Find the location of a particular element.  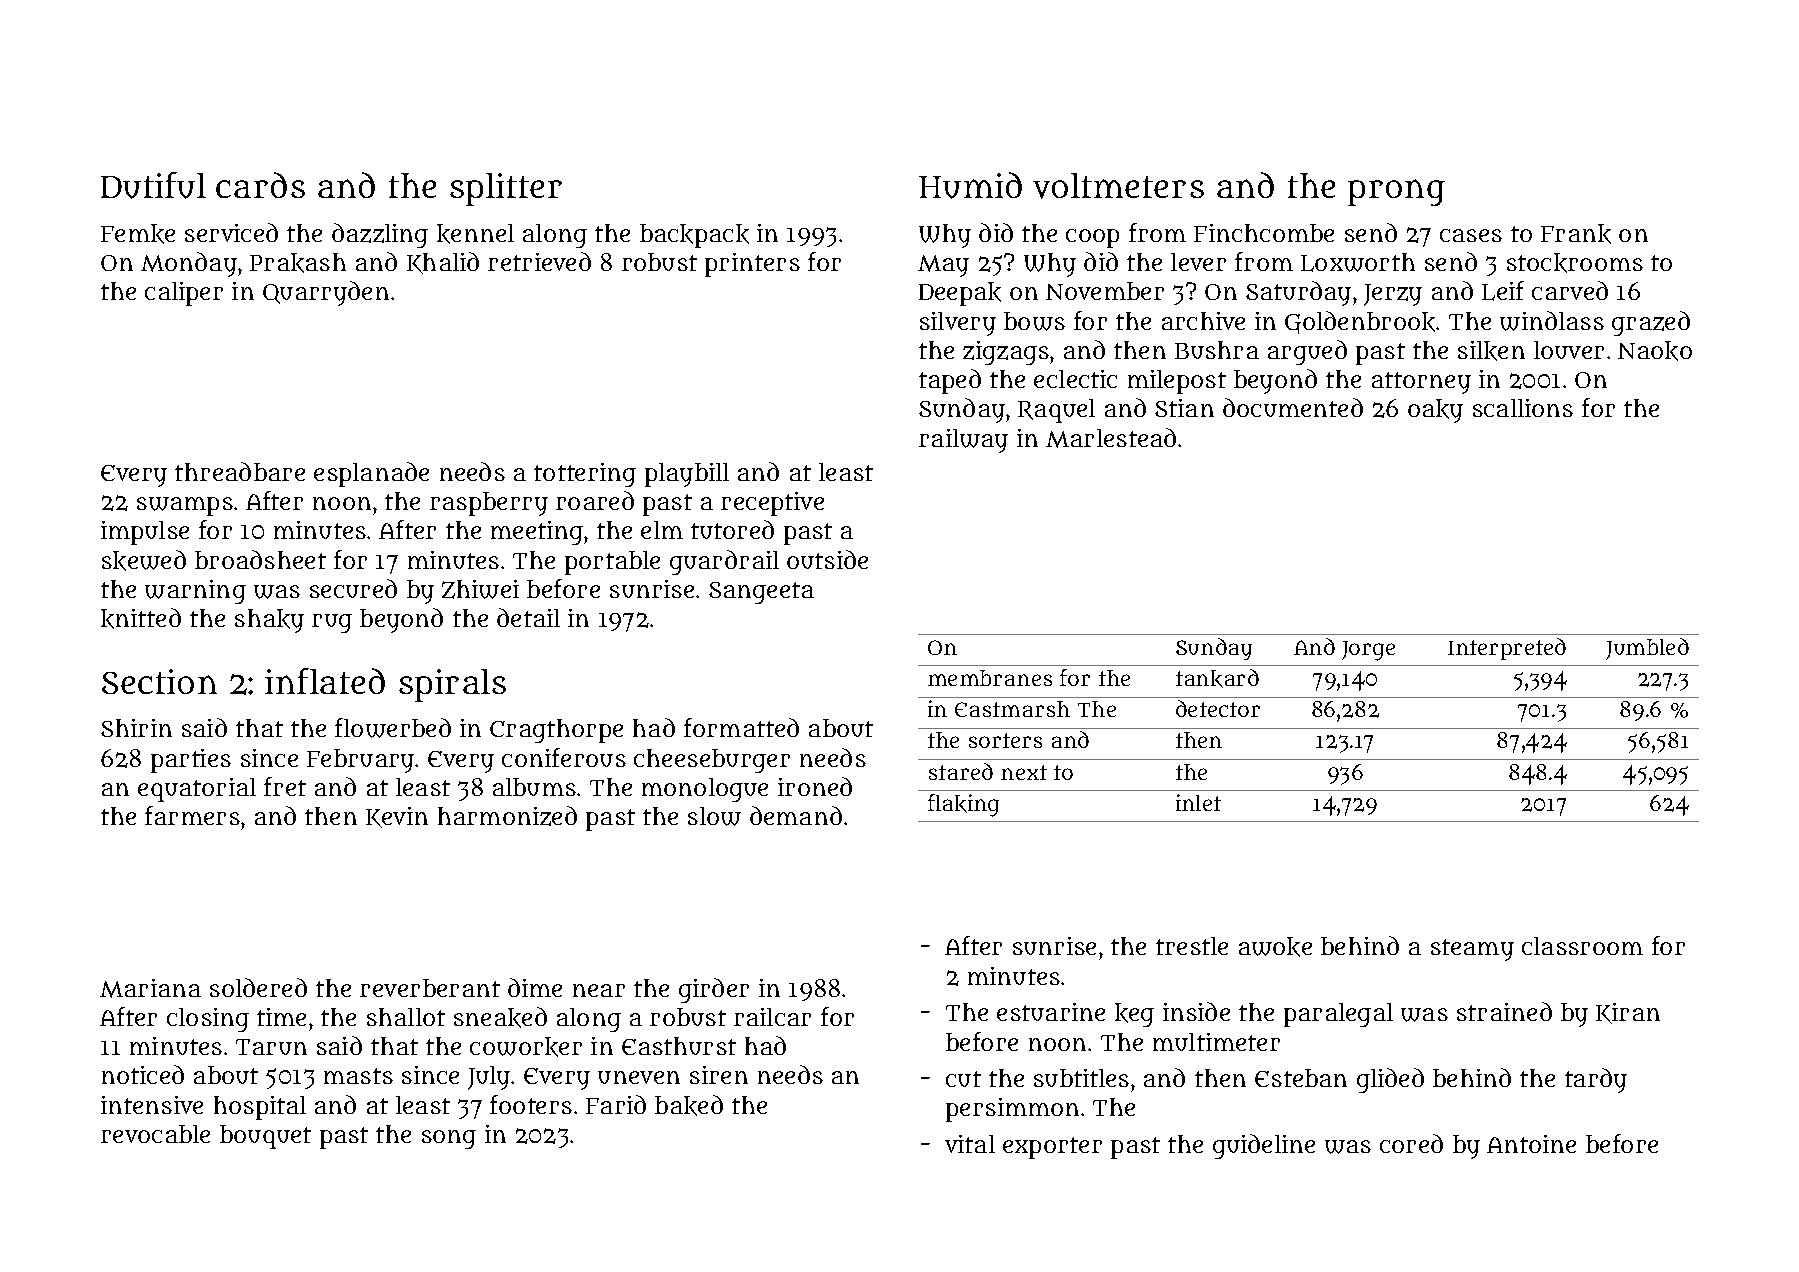

Humid is located at coordinates (970, 185).
